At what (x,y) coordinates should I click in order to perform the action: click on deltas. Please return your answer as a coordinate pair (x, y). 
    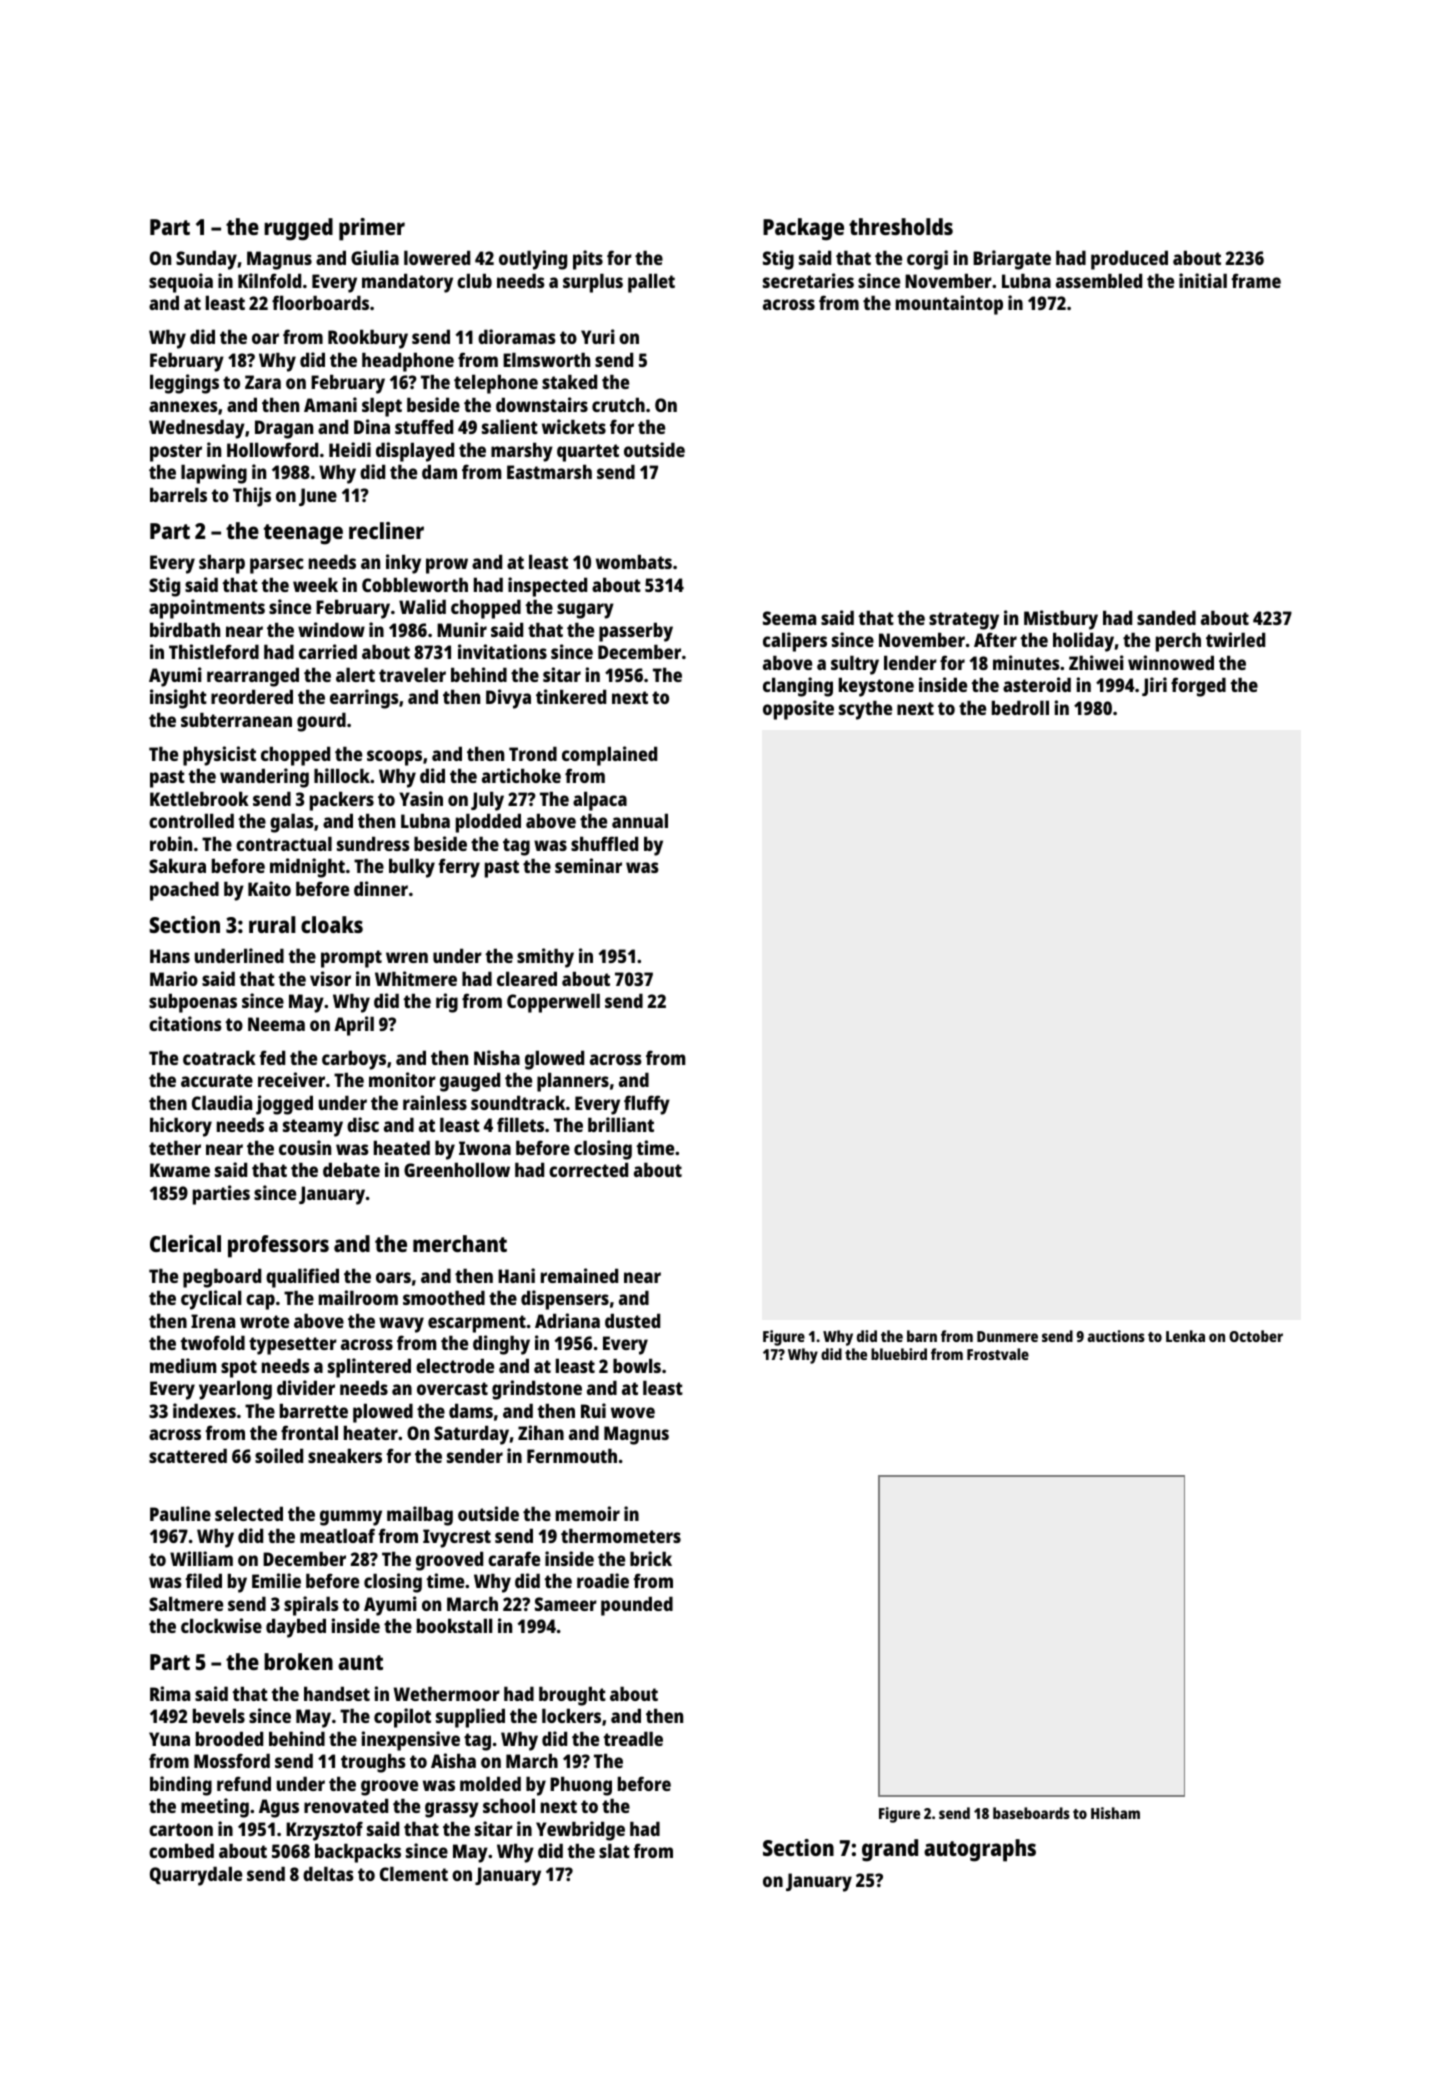
    Looking at the image, I should click on (328, 1873).
